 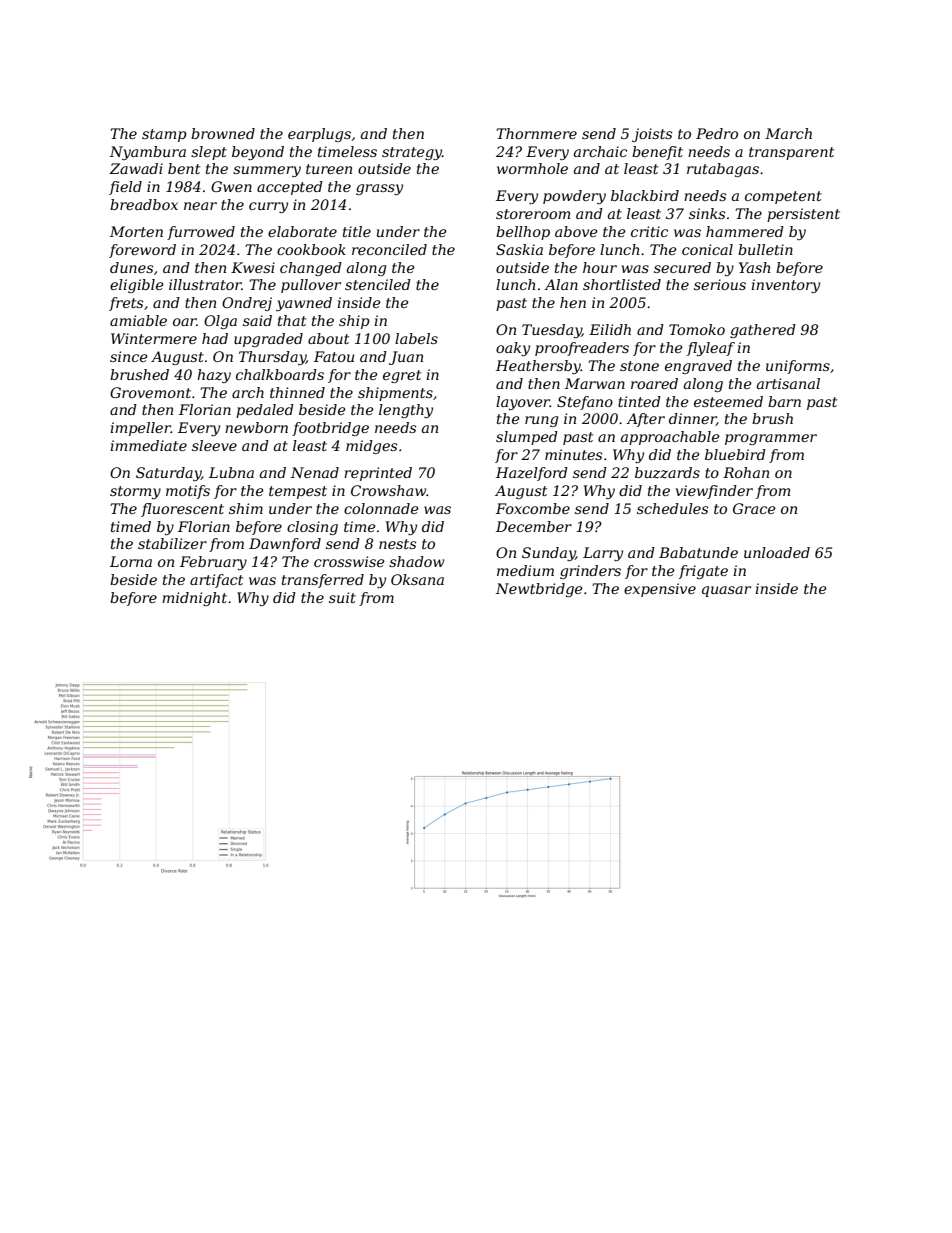 I want to click on uniforms, so click(x=798, y=367).
